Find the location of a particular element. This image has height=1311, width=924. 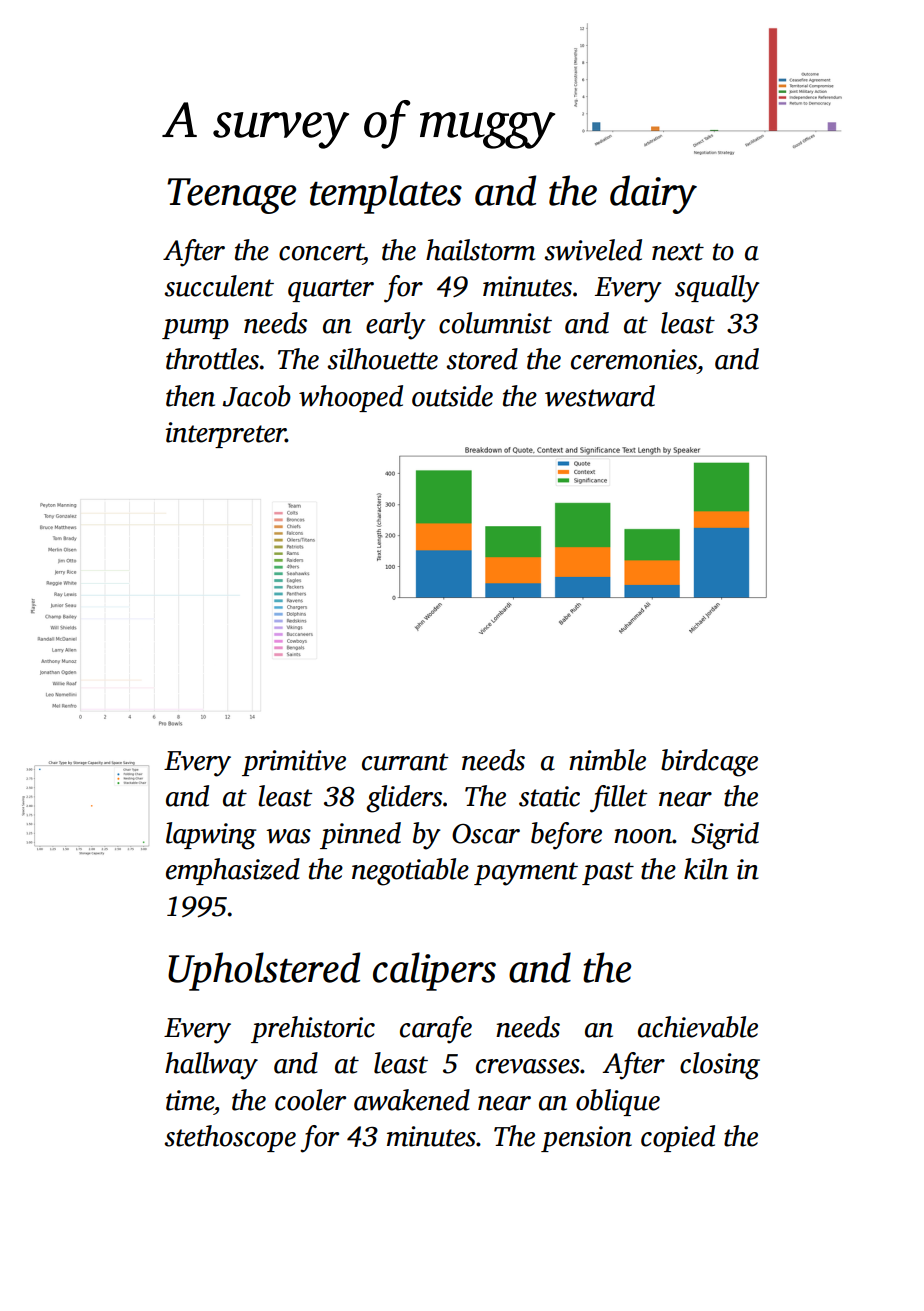

kiln is located at coordinates (706, 869).
